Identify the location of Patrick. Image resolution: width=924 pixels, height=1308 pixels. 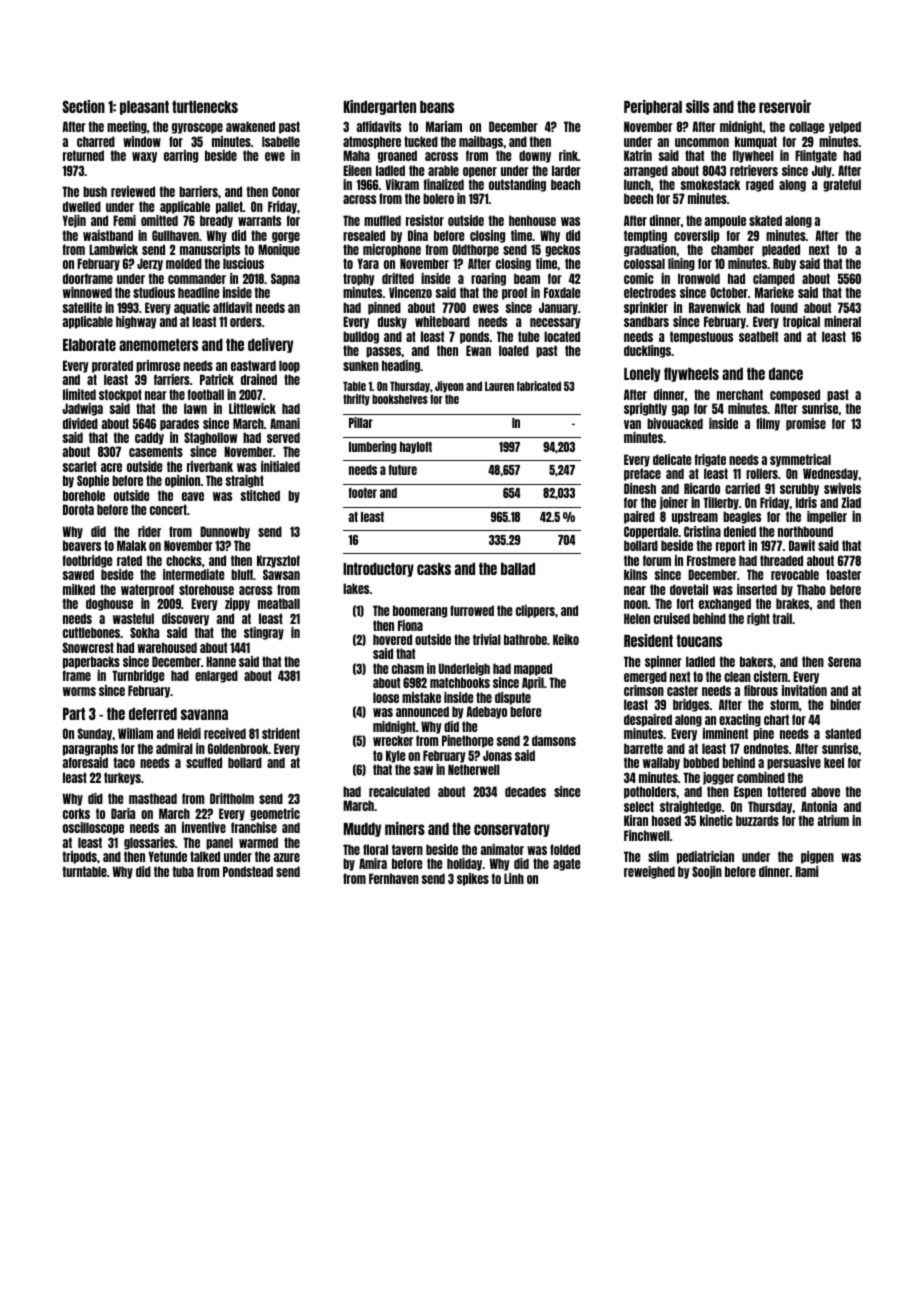
(217, 379).
